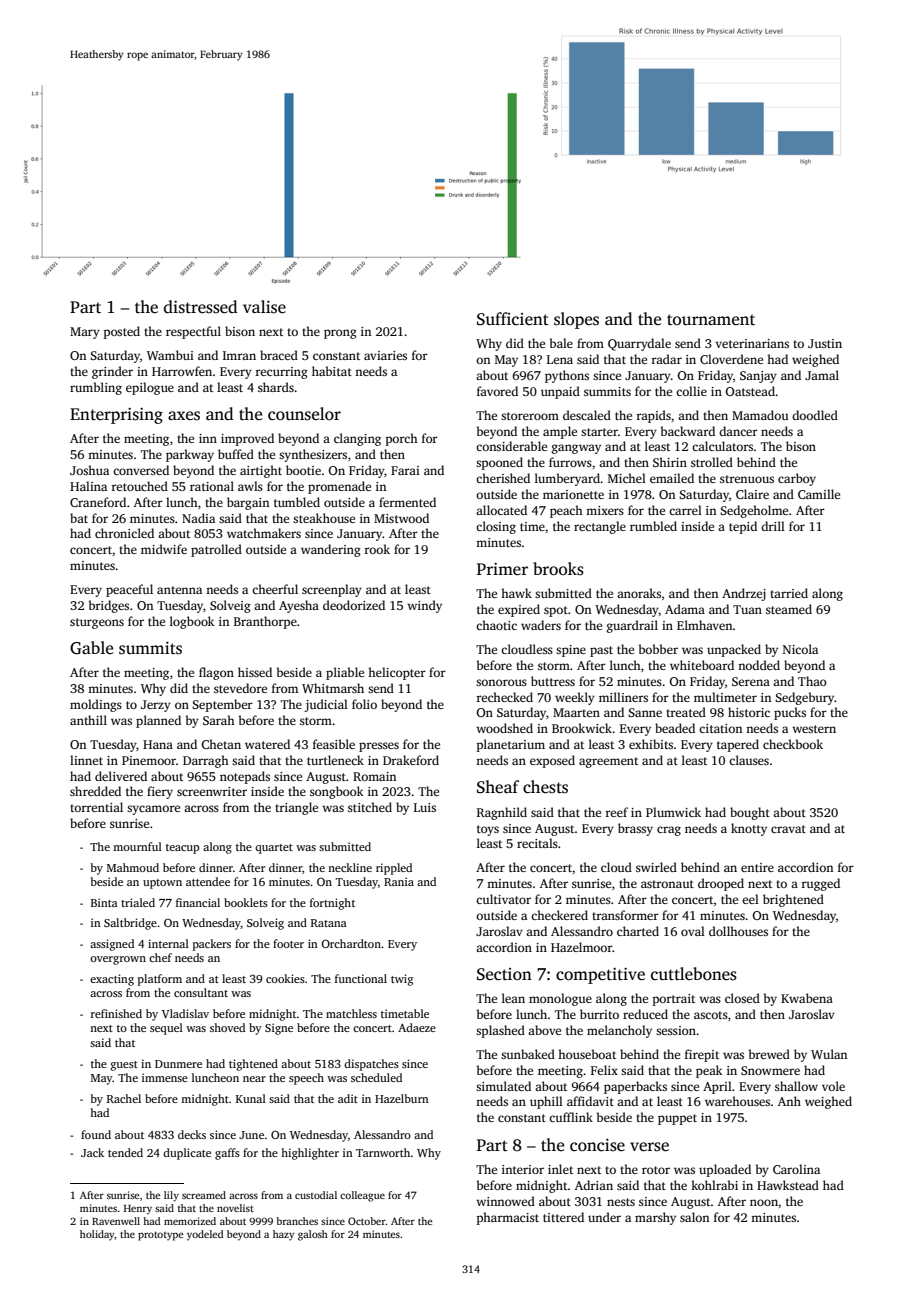  Describe the element at coordinates (503, 899) in the image. I see `cultivator` at that location.
